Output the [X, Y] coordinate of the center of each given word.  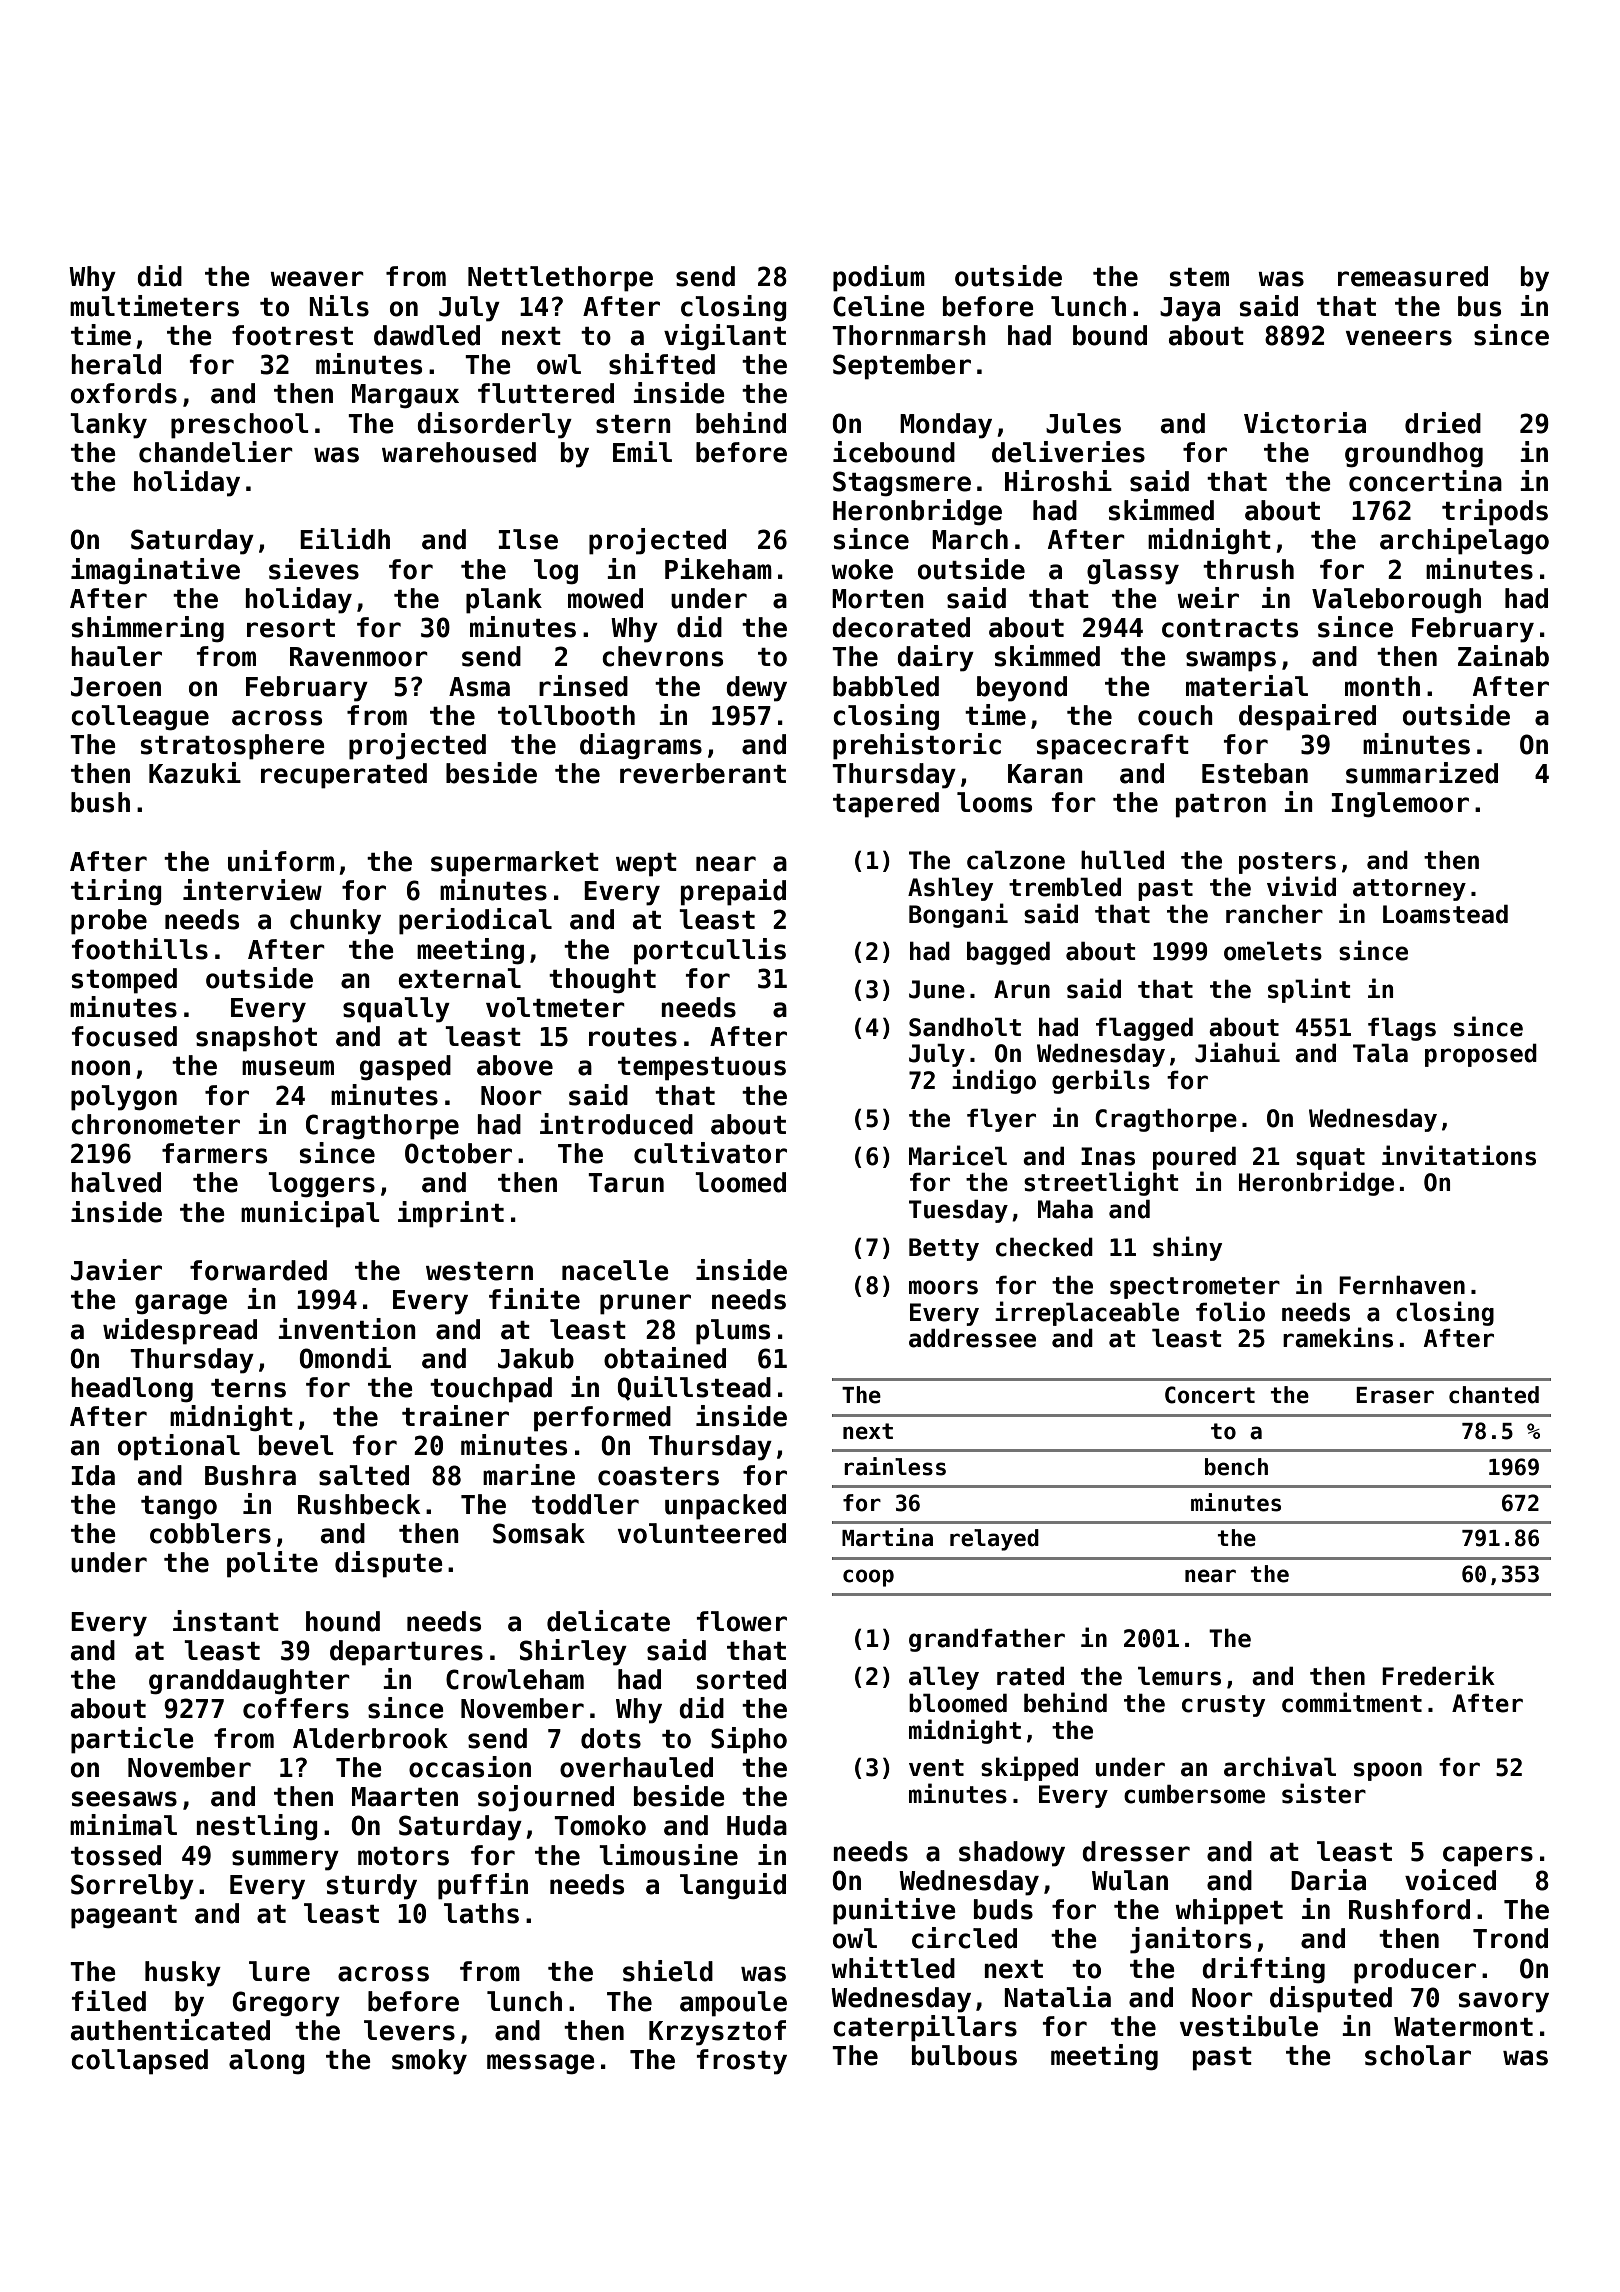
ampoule [733, 2004]
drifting [1263, 1970]
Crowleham [515, 1679]
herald [116, 364]
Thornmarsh [909, 335]
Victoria [1305, 423]
